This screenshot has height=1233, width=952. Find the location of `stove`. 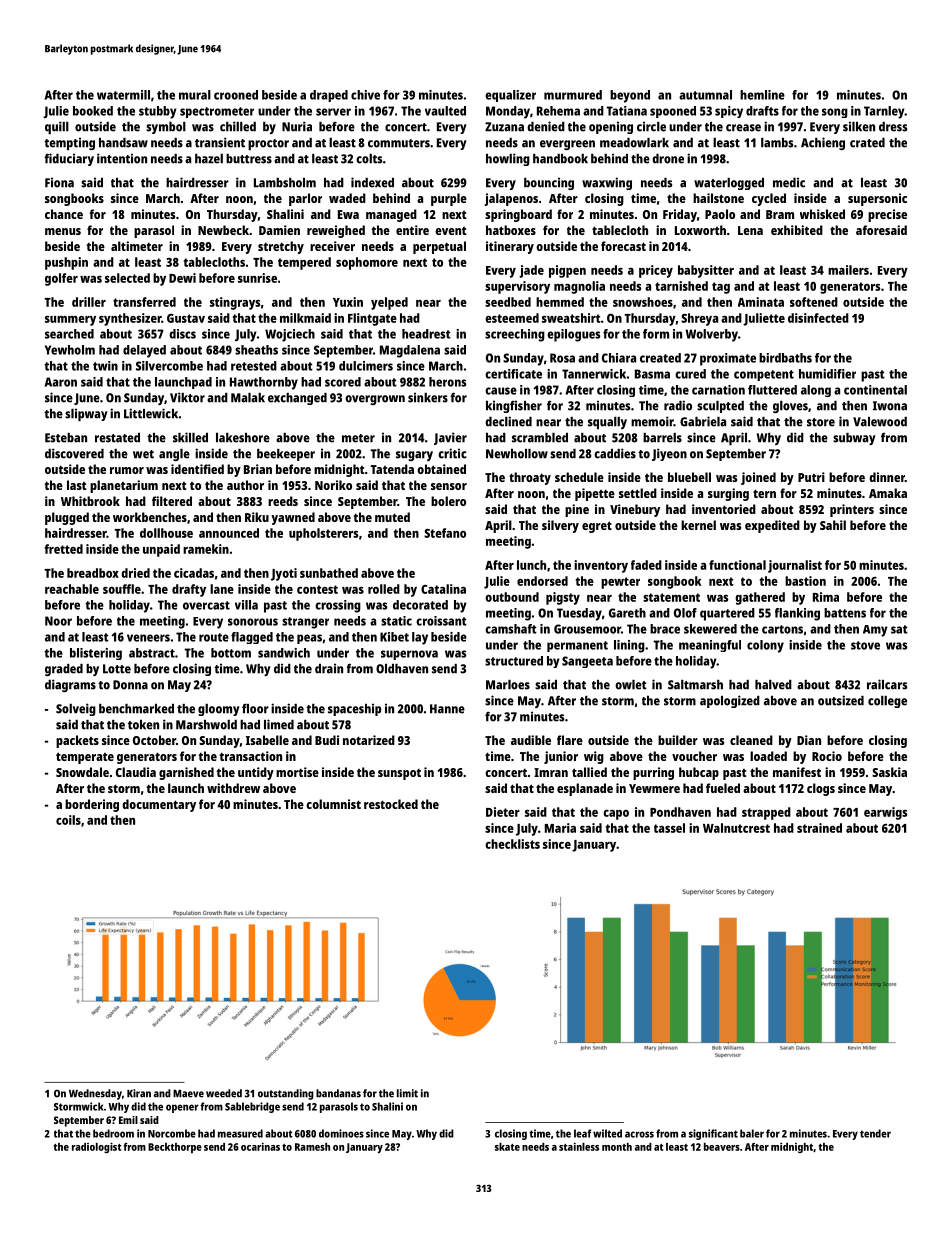

stove is located at coordinates (865, 645).
